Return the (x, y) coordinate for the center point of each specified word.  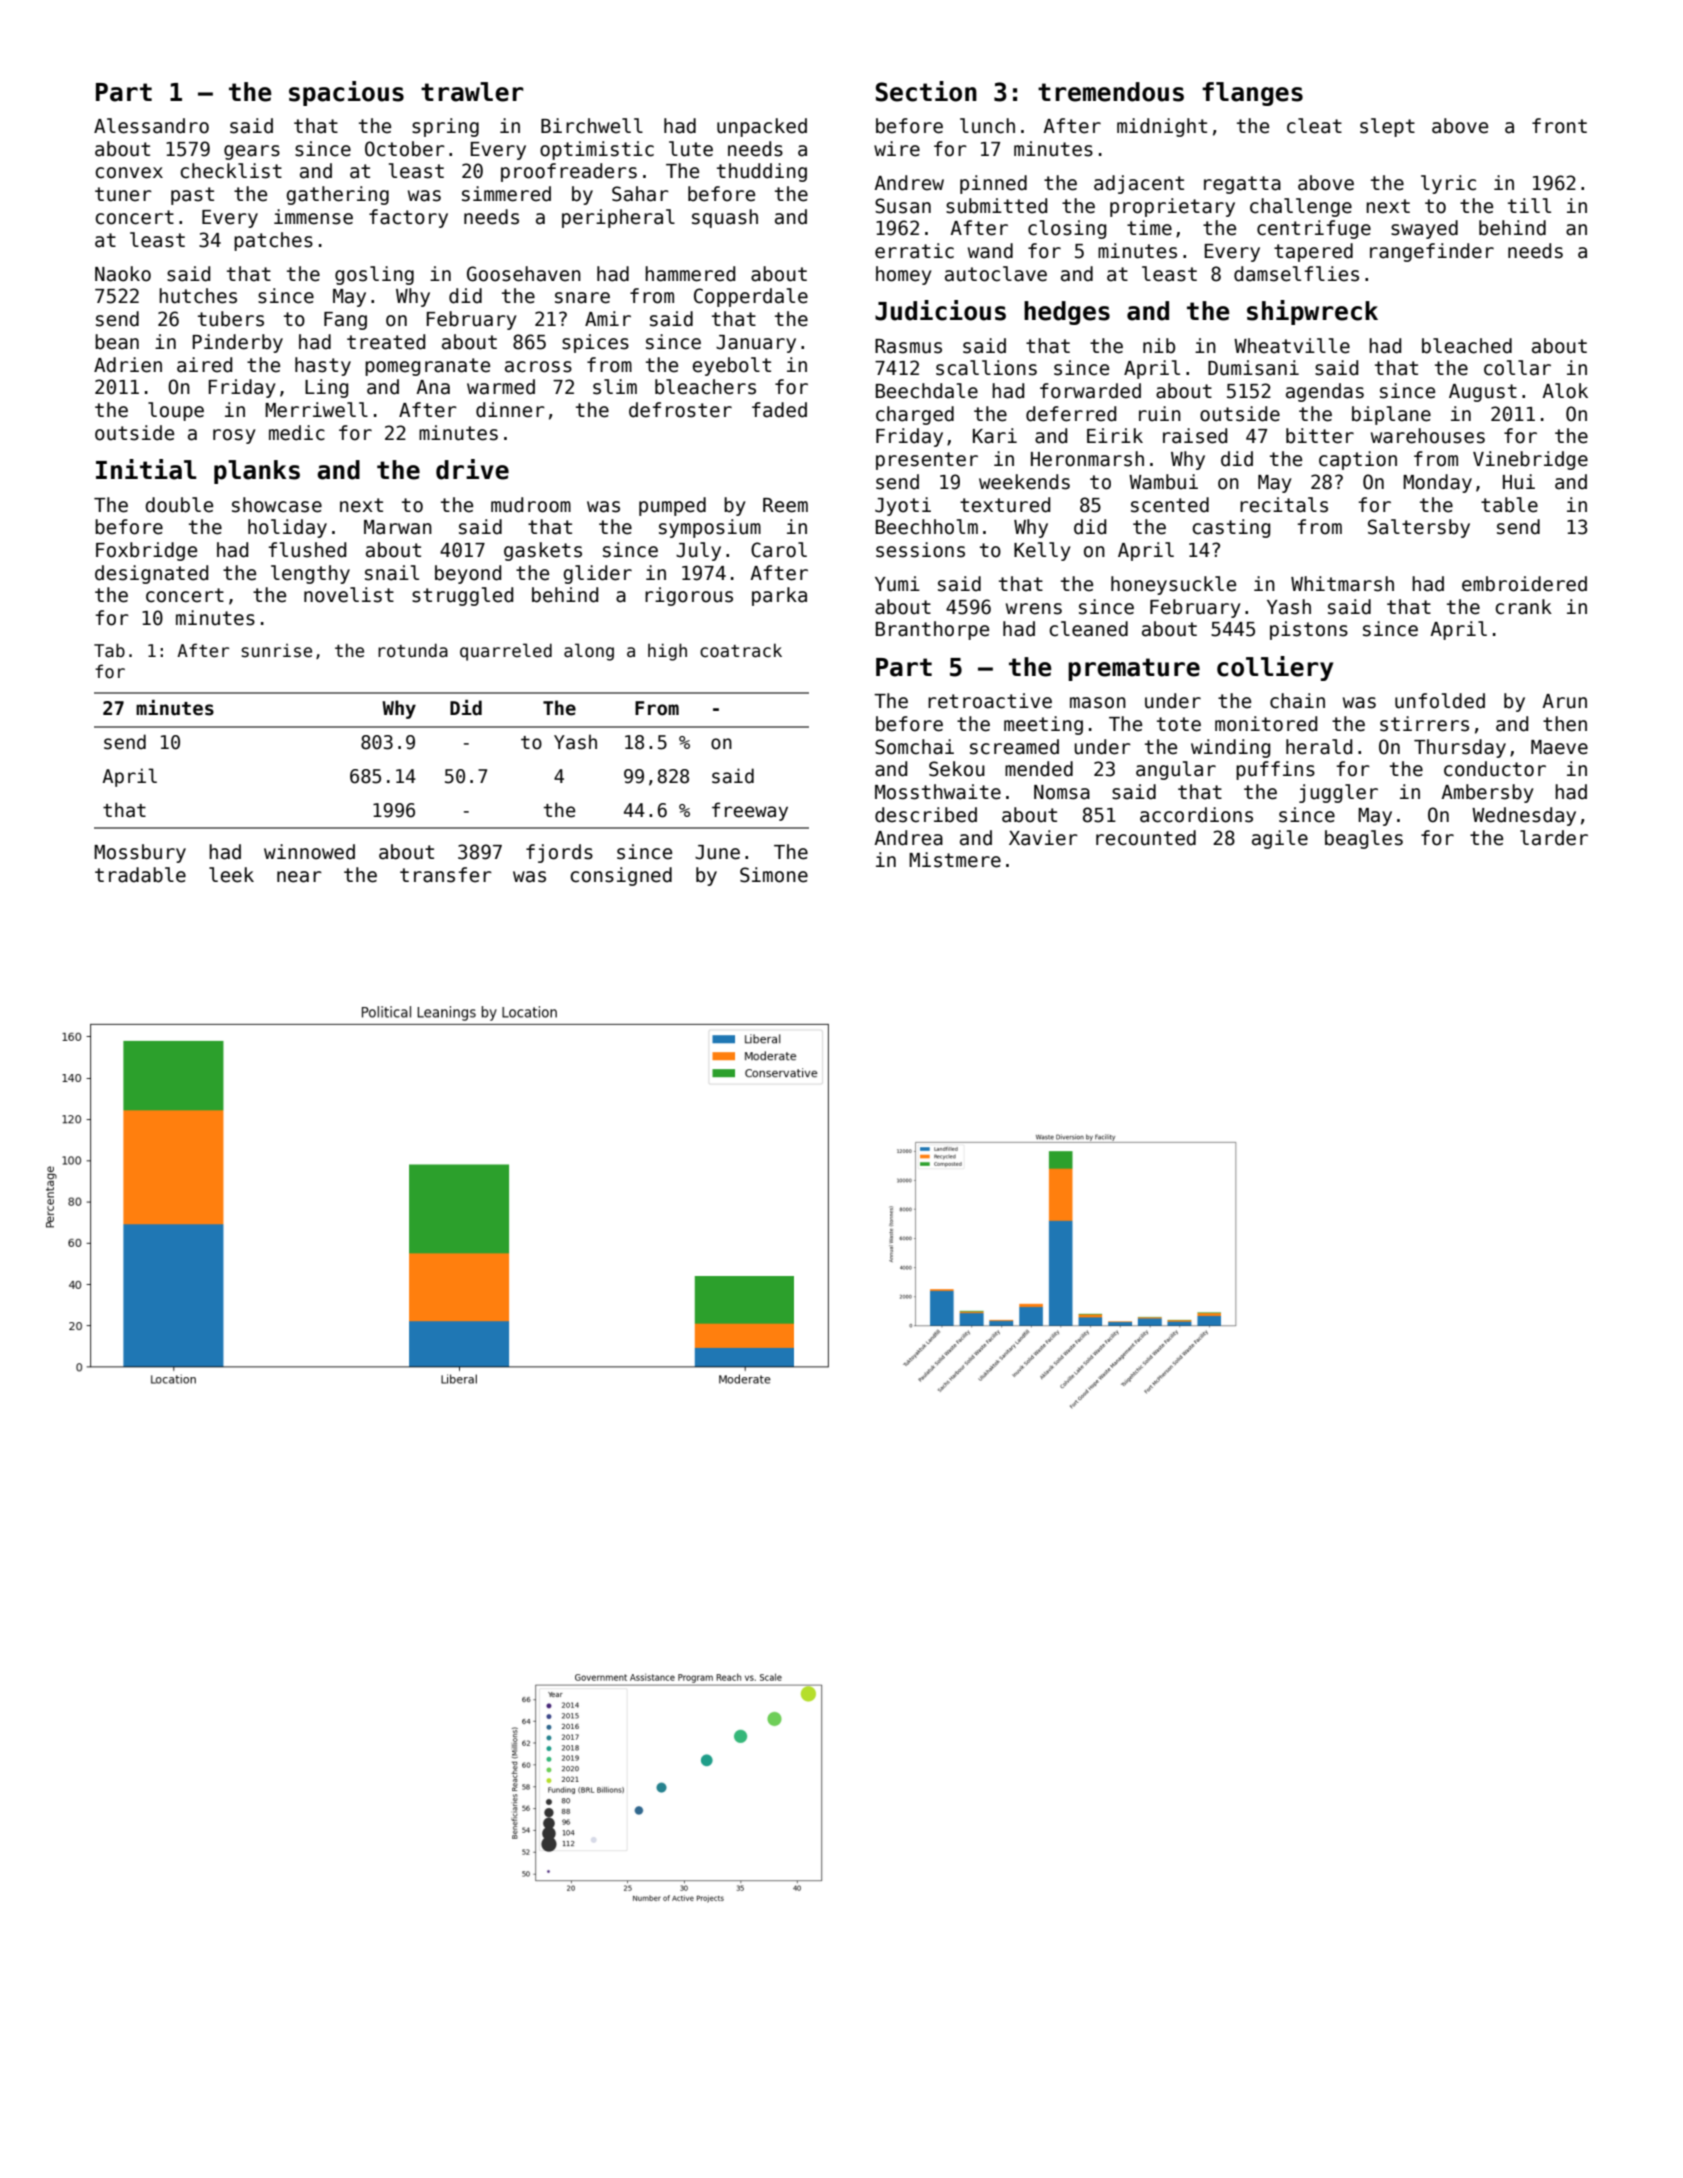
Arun (1564, 701)
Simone (774, 875)
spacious (346, 93)
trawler (472, 92)
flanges (1252, 94)
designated (151, 574)
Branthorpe (932, 630)
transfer (446, 875)
